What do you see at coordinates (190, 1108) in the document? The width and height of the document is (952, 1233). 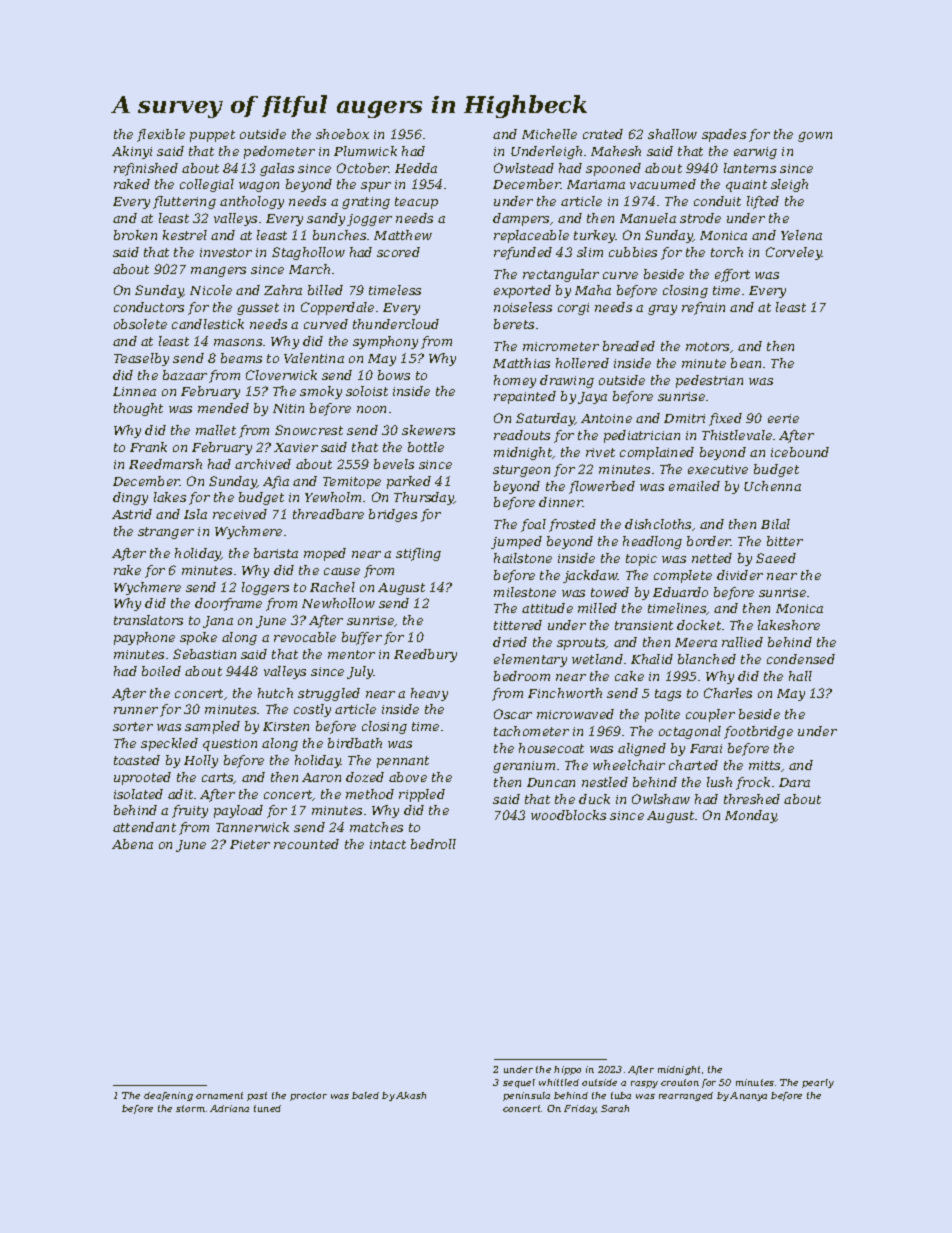 I see `storm` at bounding box center [190, 1108].
